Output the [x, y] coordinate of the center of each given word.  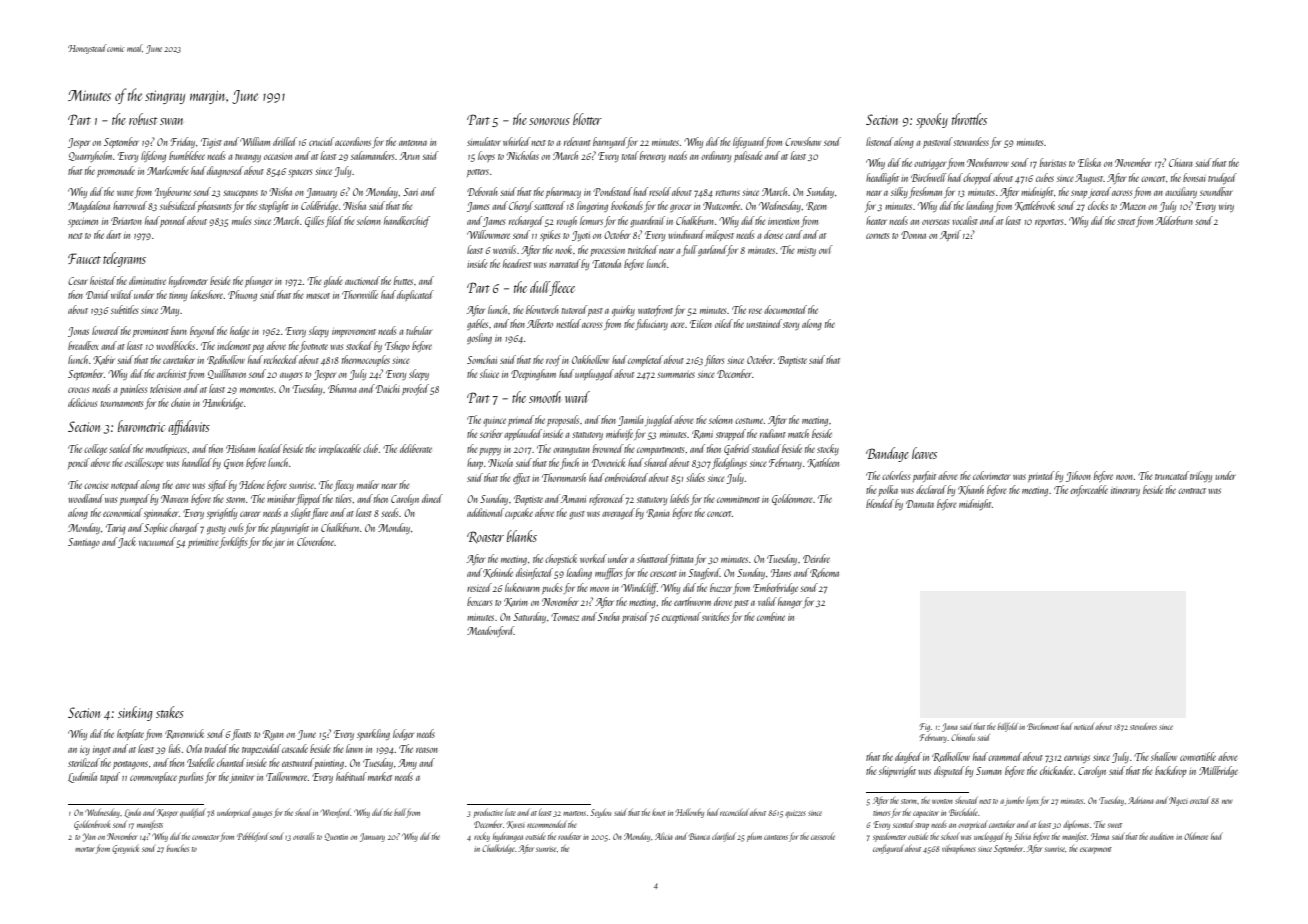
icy [85, 750]
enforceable [1089, 490]
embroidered [626, 477]
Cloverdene [316, 541]
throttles [969, 119]
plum [754, 837]
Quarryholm [90, 156]
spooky [932, 120]
